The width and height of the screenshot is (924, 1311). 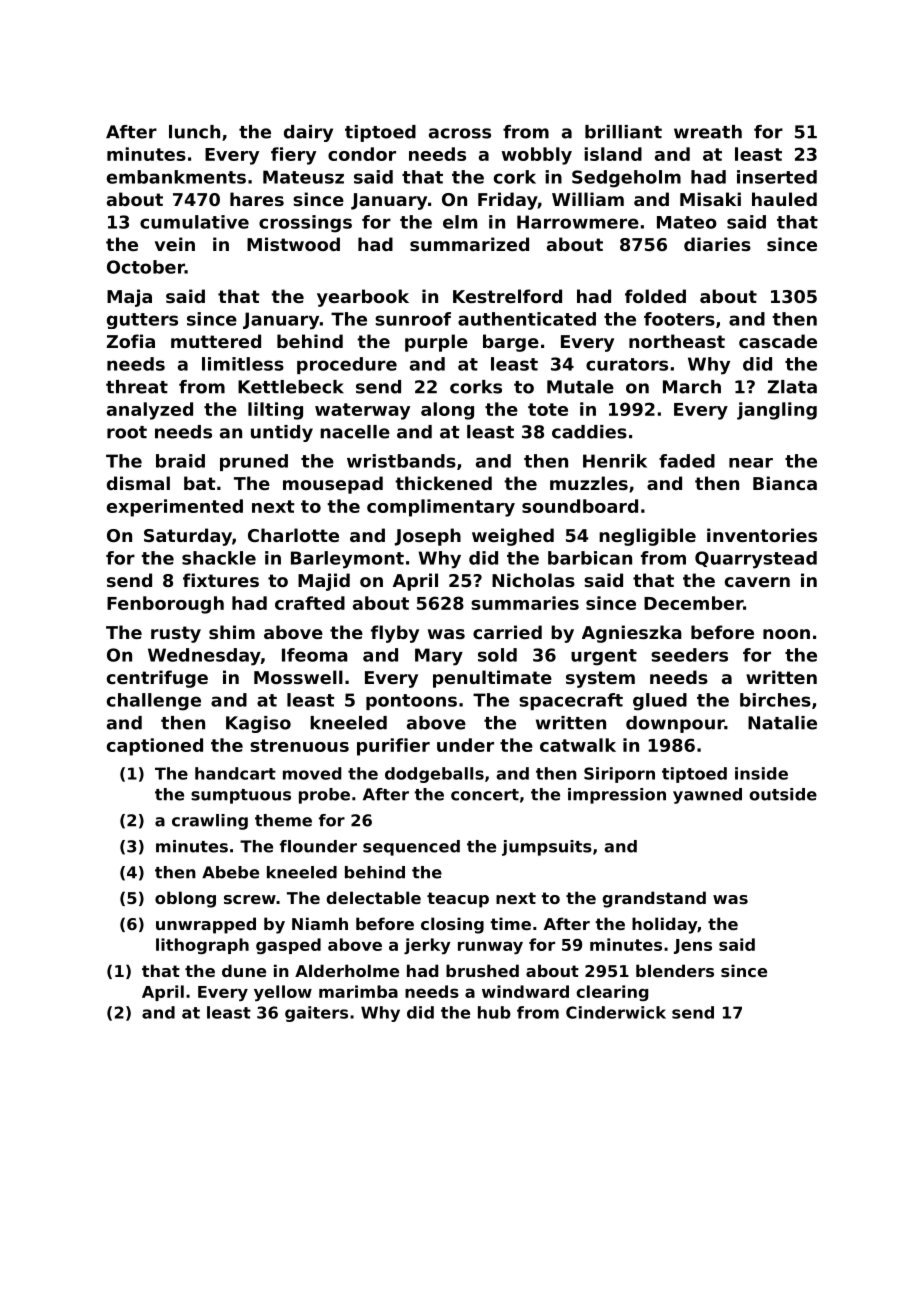 I want to click on fixtures, so click(x=221, y=580).
